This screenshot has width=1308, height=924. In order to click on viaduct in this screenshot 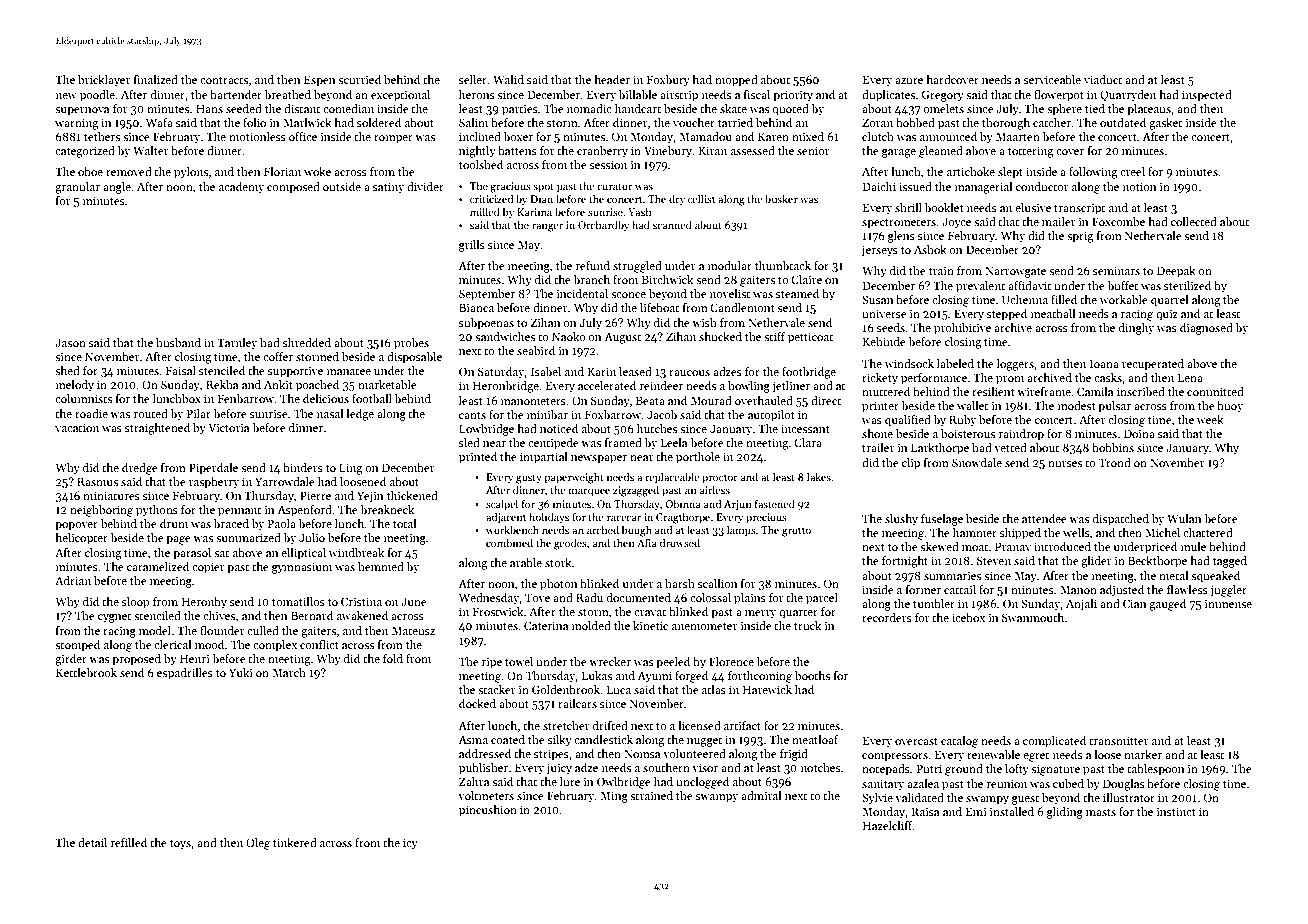, I will do `click(1103, 79)`.
